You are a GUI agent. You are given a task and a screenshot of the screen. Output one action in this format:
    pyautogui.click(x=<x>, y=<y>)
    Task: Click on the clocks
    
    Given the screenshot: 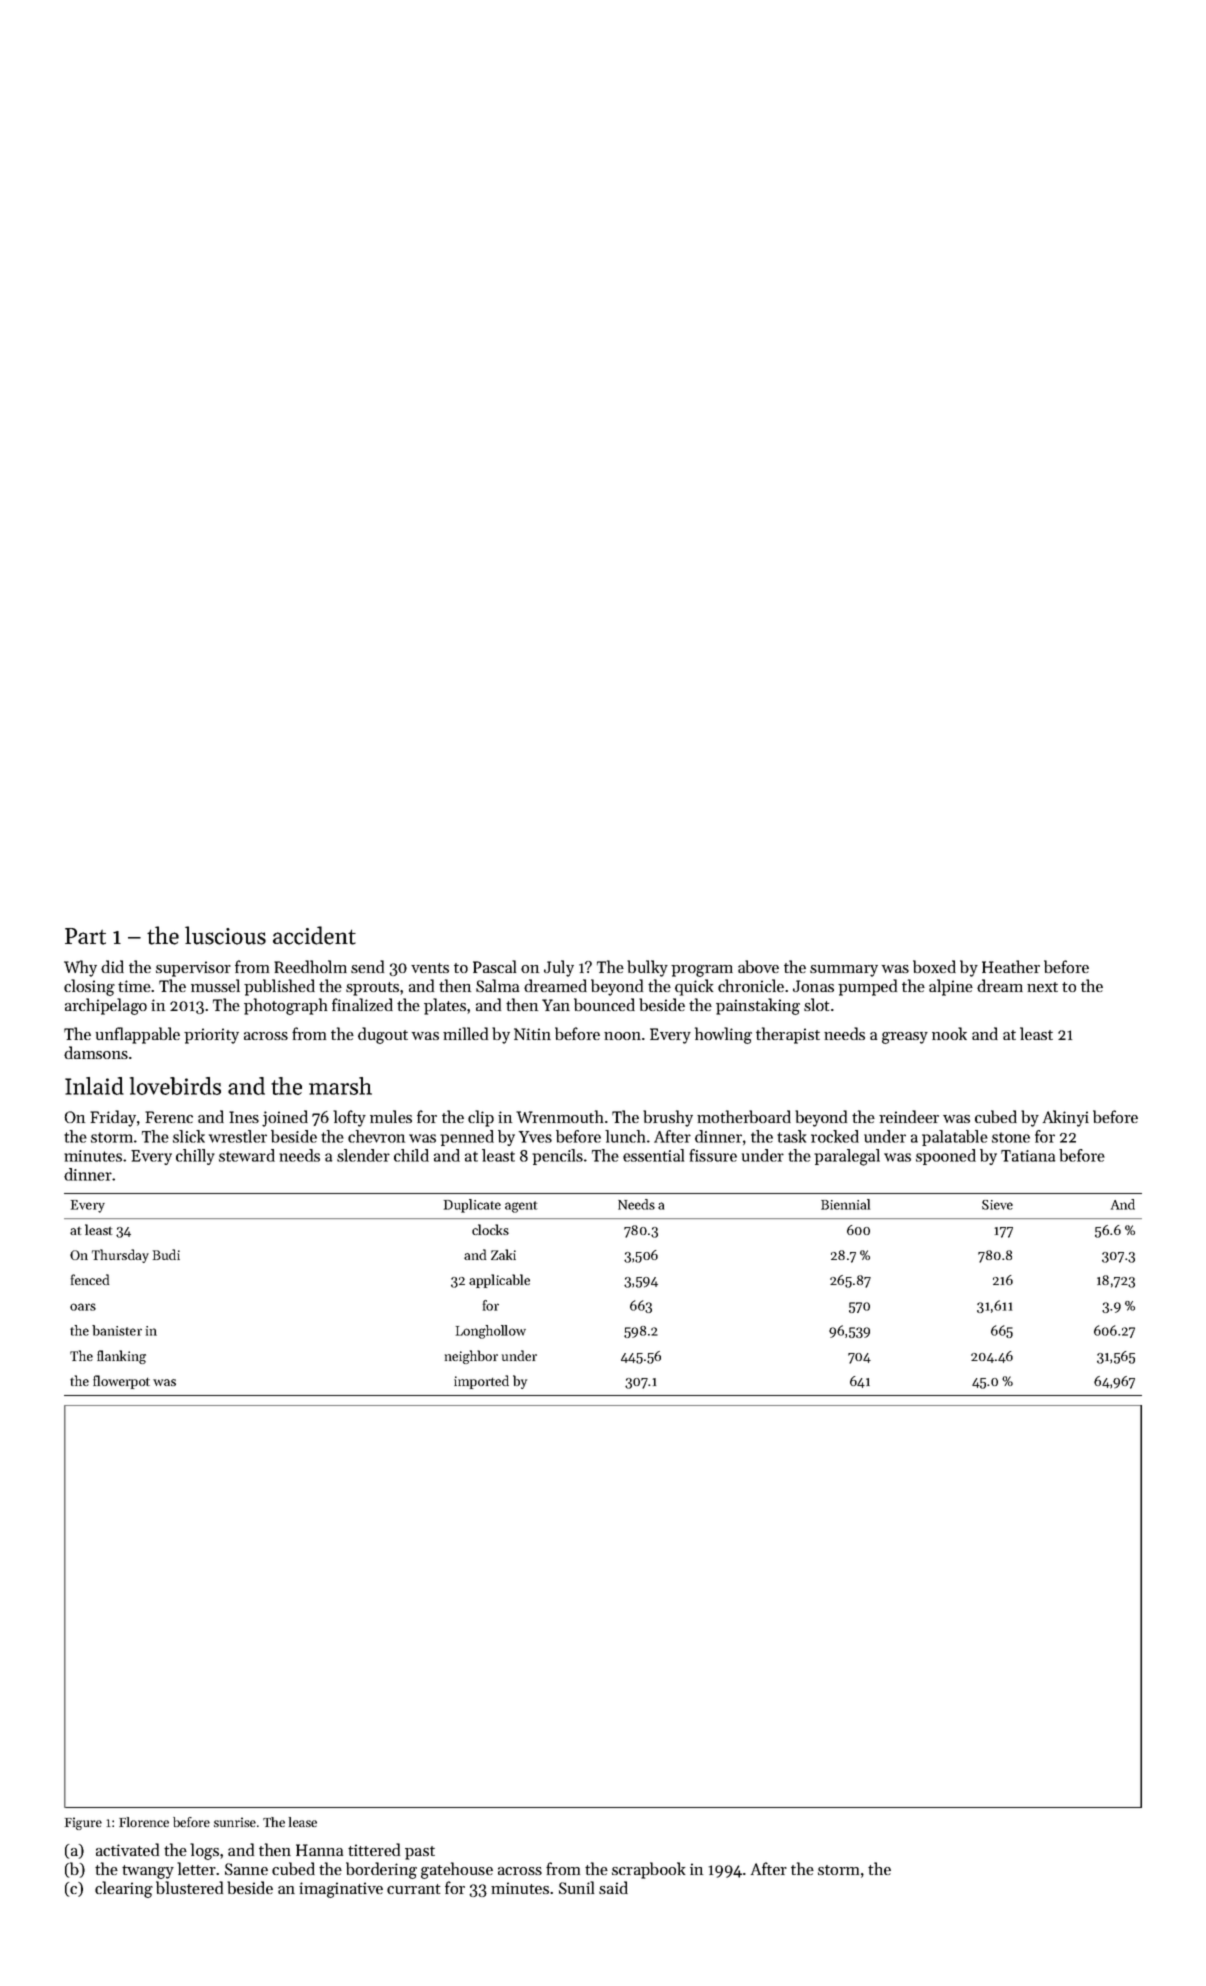 What is the action you would take?
    pyautogui.click(x=490, y=1229)
